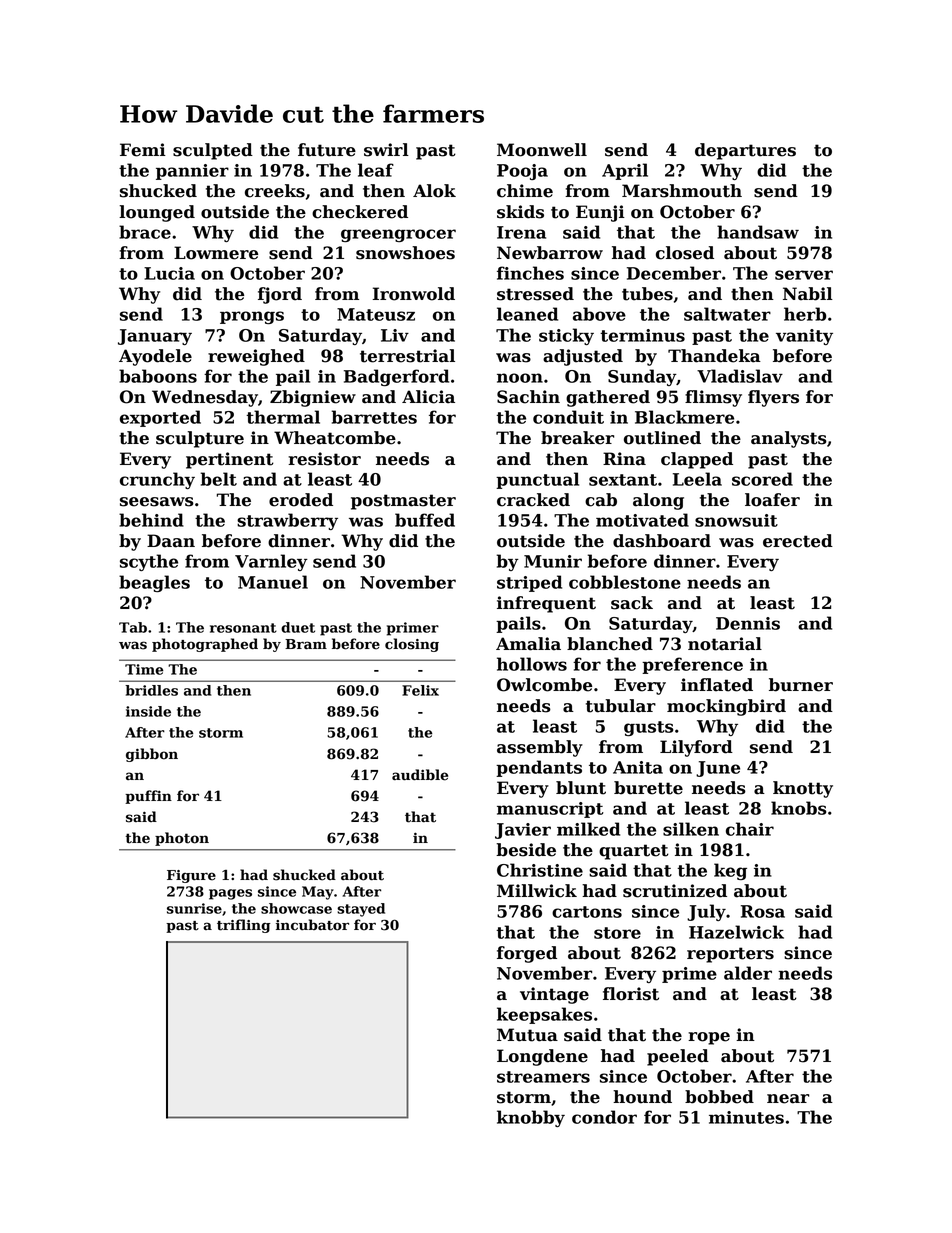 The image size is (952, 1233). I want to click on Moonwell, so click(542, 150).
